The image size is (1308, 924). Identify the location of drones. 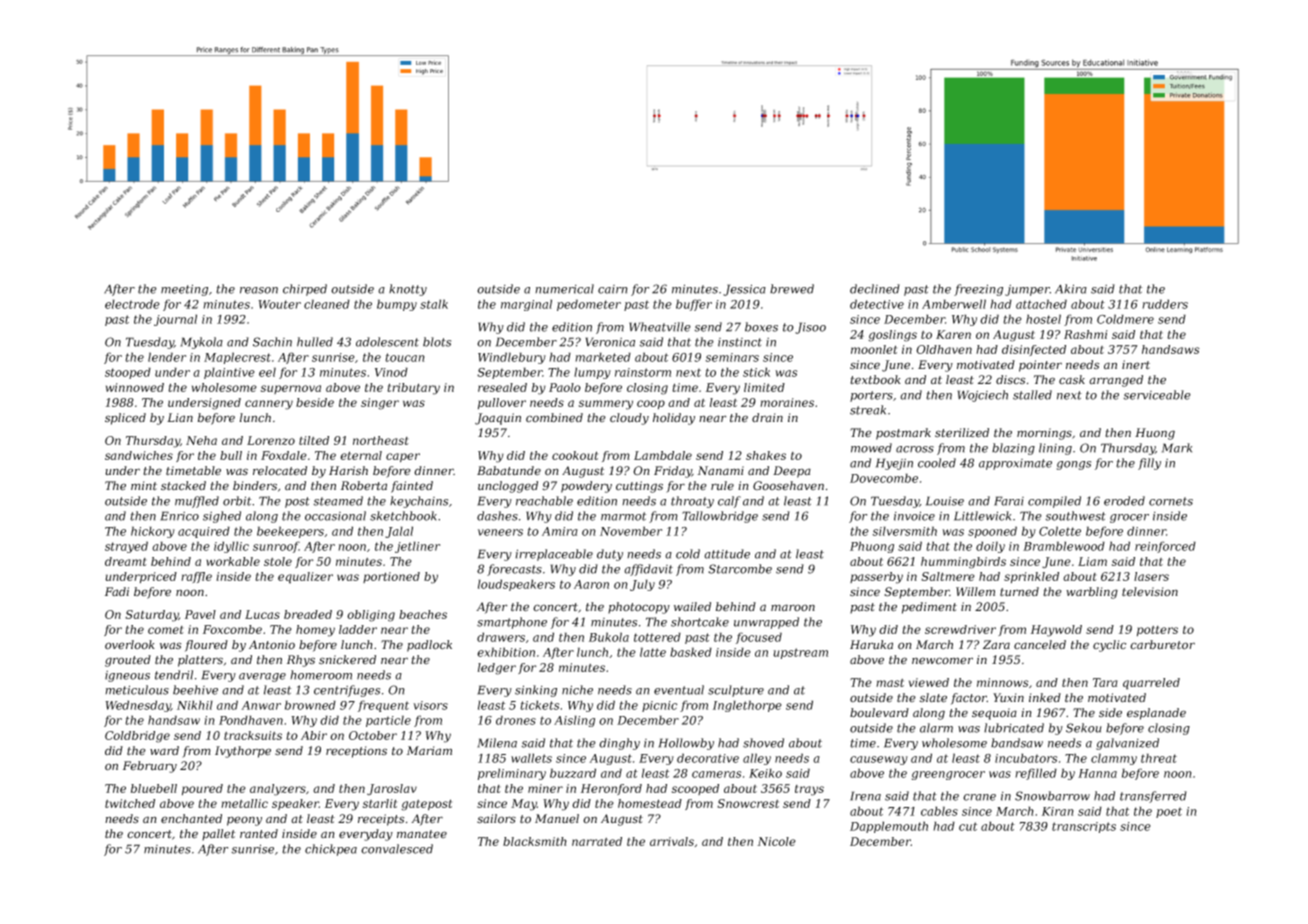
(516, 720).
